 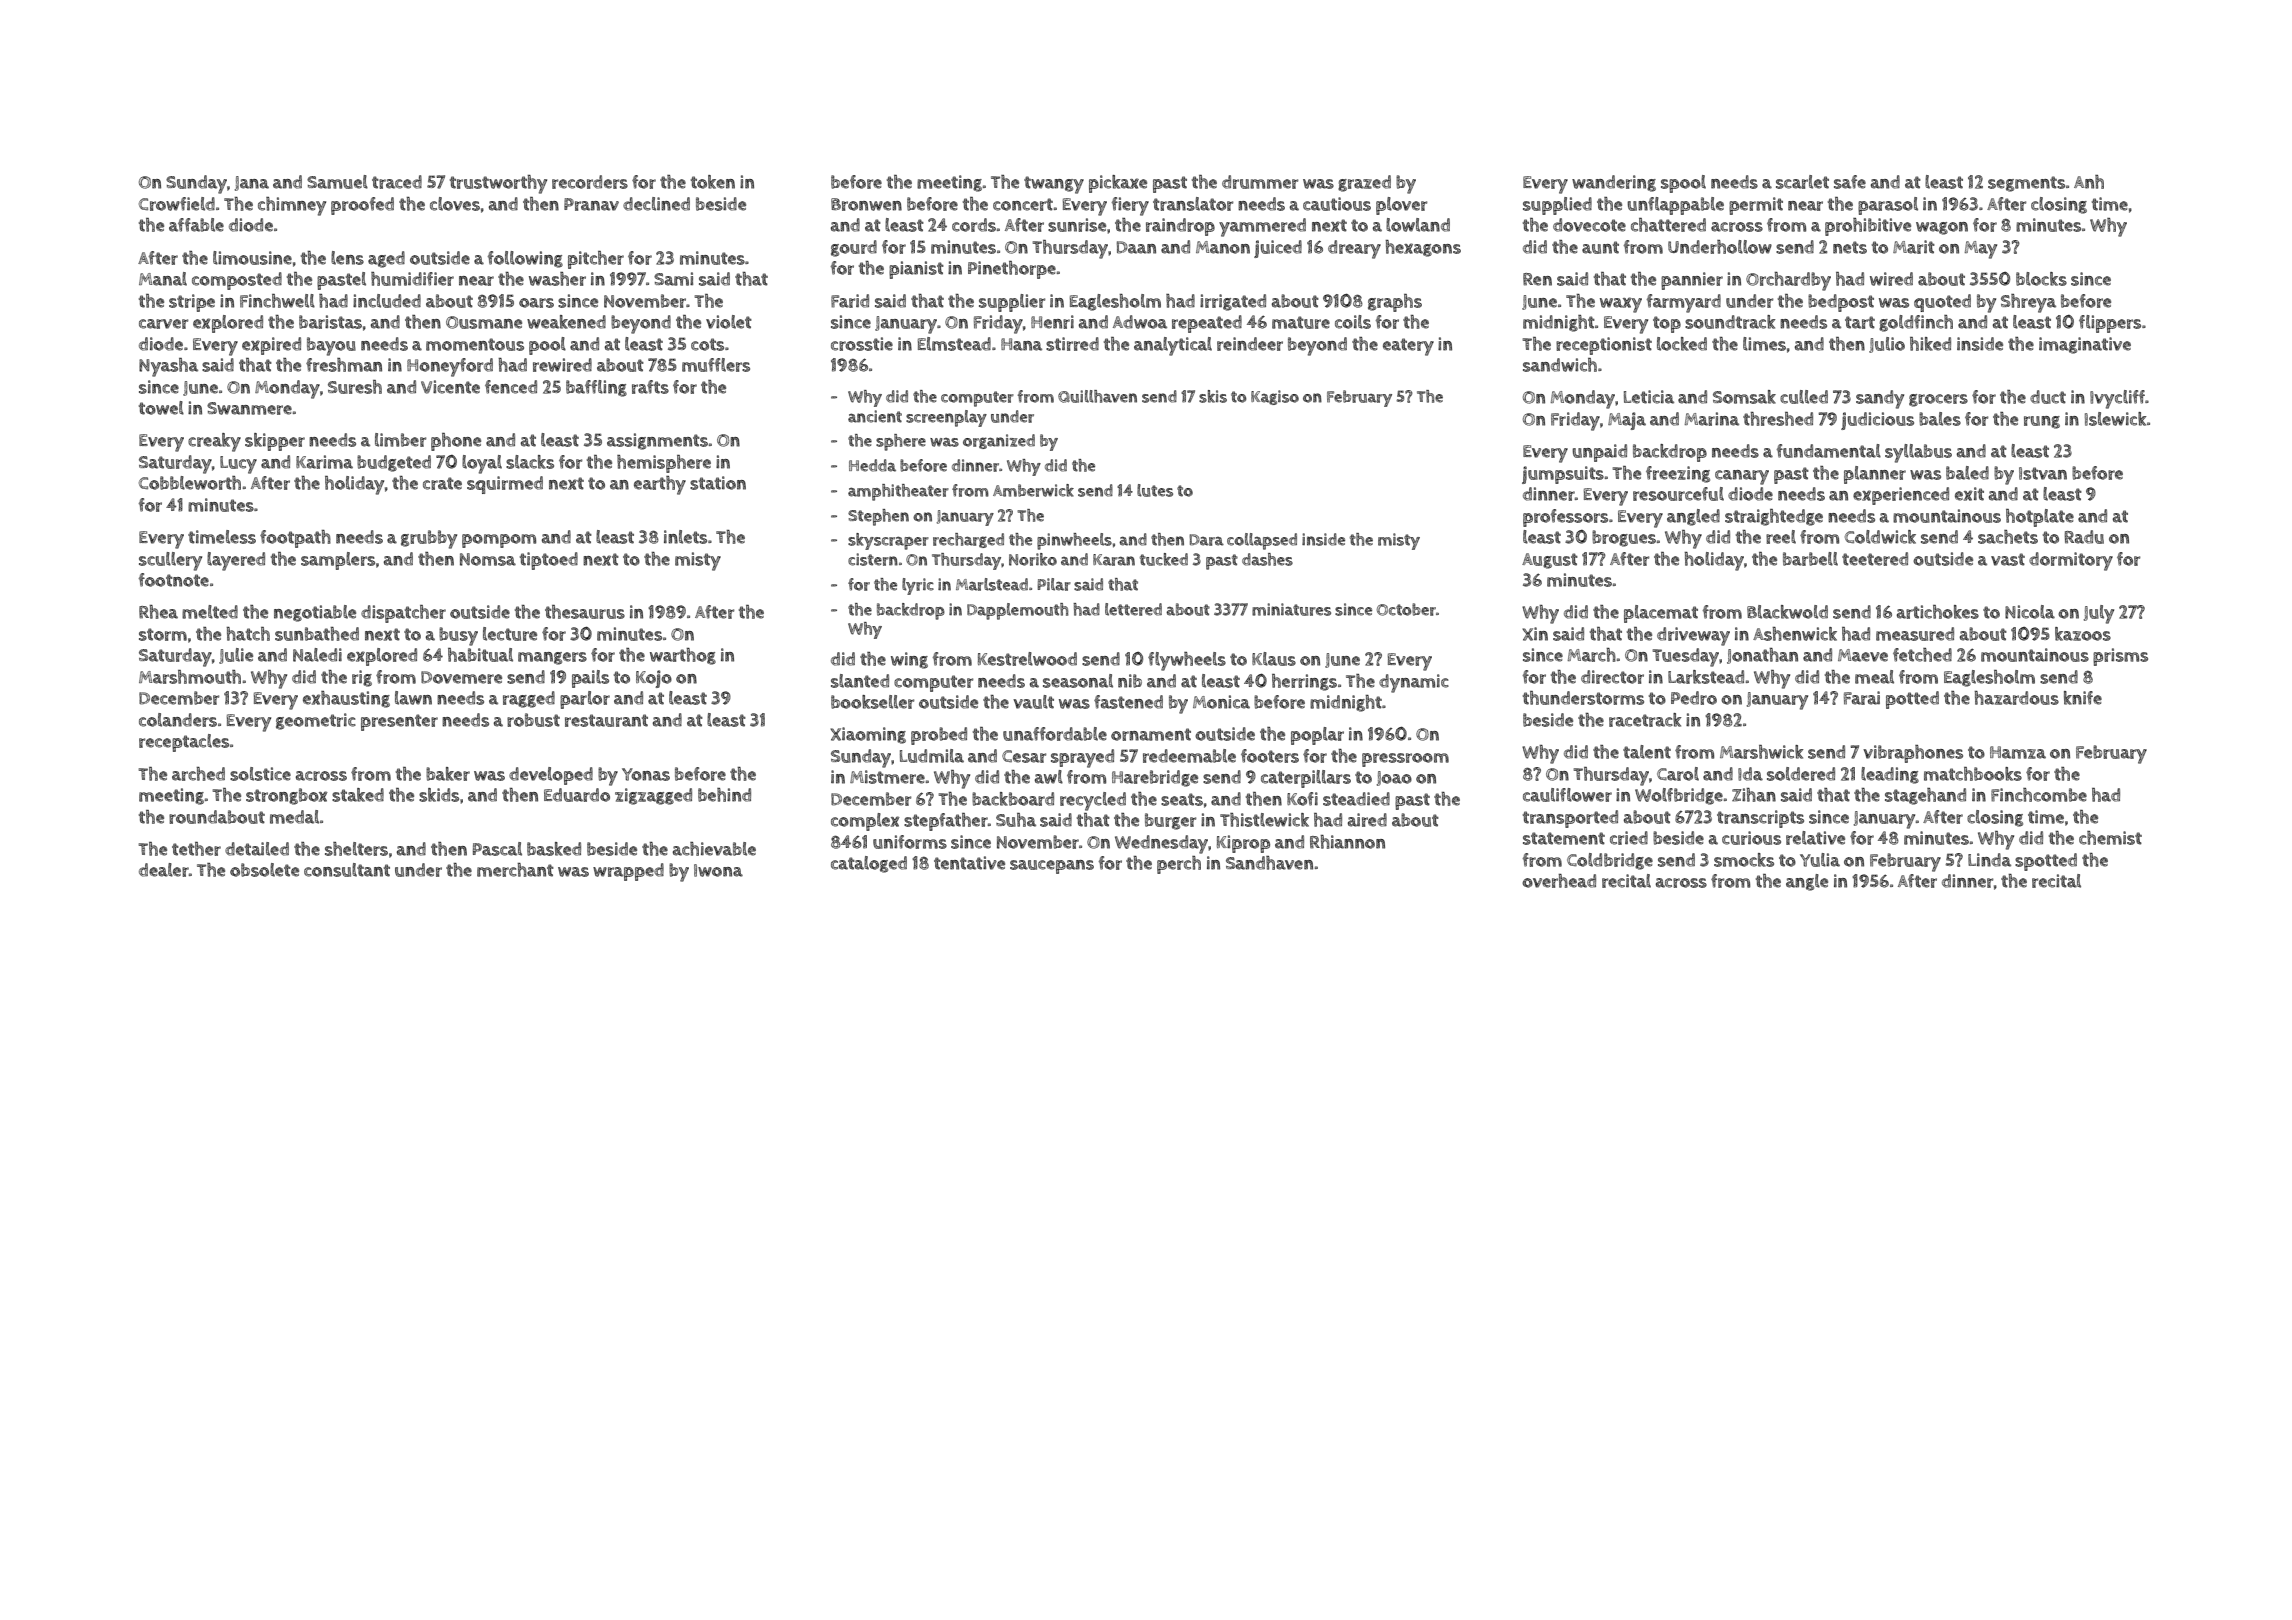 What do you see at coordinates (515, 870) in the screenshot?
I see `merchant` at bounding box center [515, 870].
